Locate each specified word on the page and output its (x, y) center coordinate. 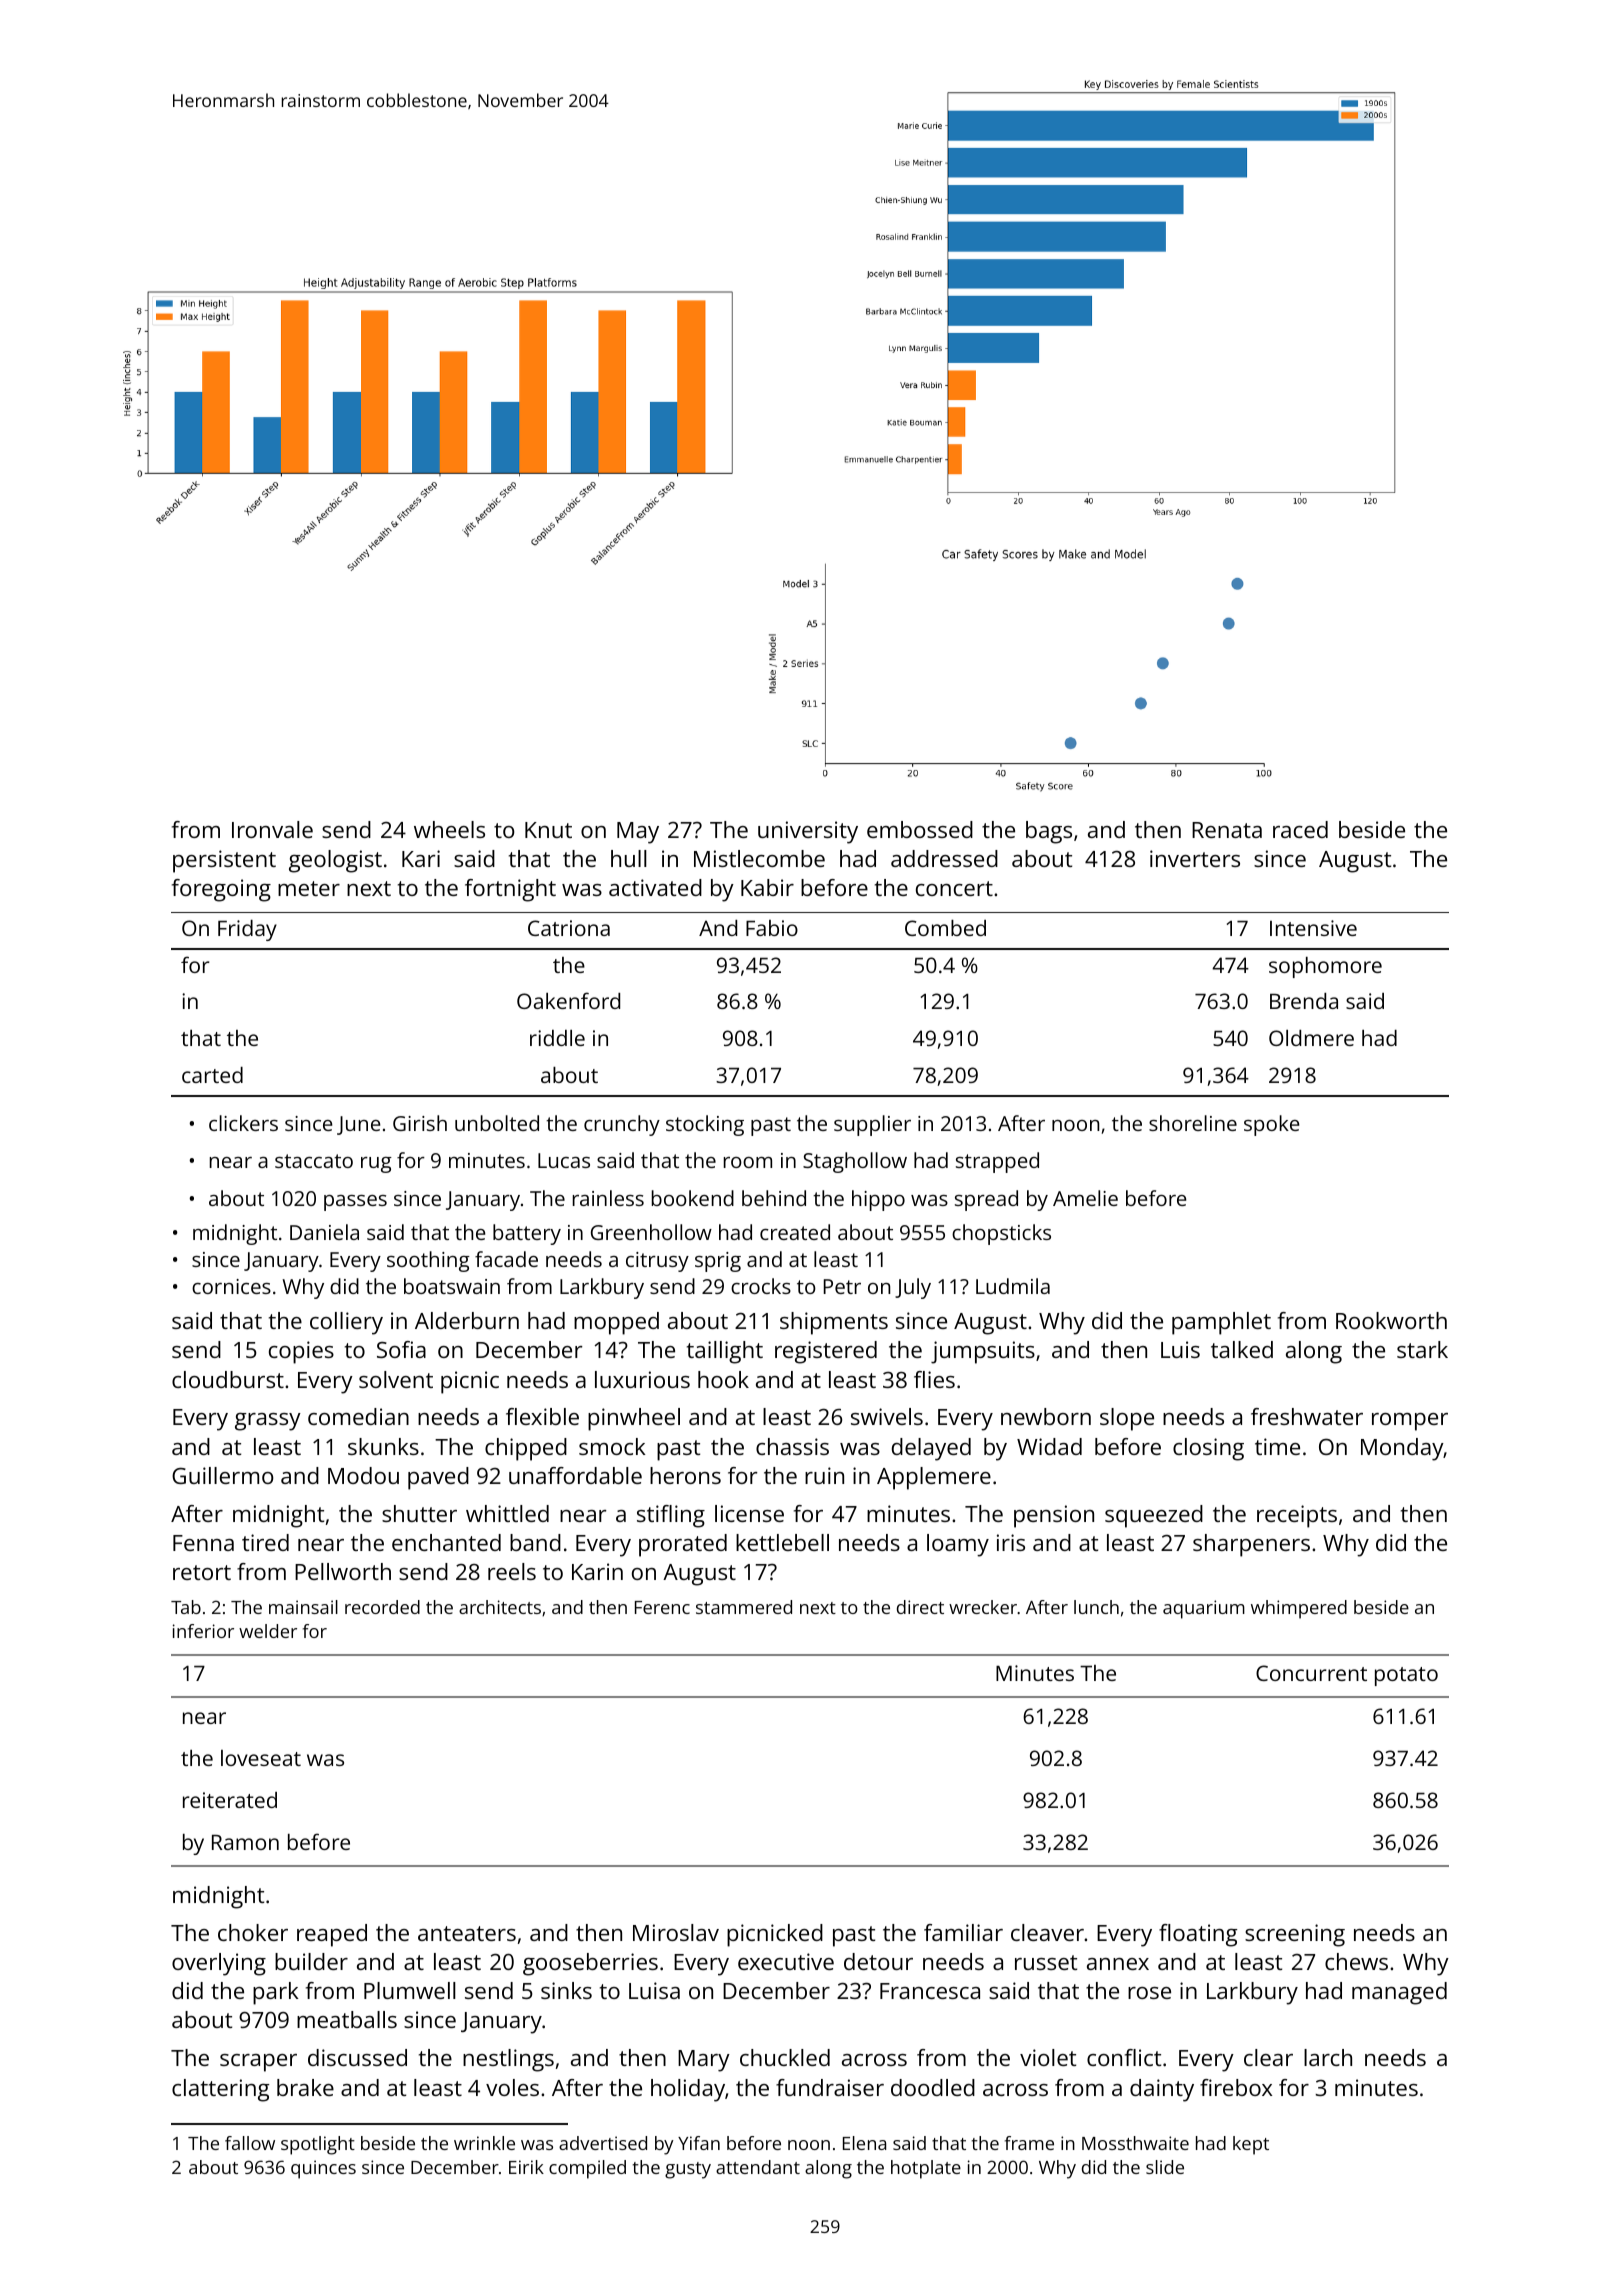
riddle (557, 1038)
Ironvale (272, 829)
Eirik (526, 2167)
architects (500, 1607)
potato (1406, 1676)
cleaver (1047, 1932)
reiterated (230, 1800)
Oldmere (1311, 1038)
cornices (231, 1286)
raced (1300, 829)
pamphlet (1221, 1323)
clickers (243, 1123)
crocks (761, 1286)
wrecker (983, 1607)
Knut (548, 830)
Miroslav (676, 1932)
